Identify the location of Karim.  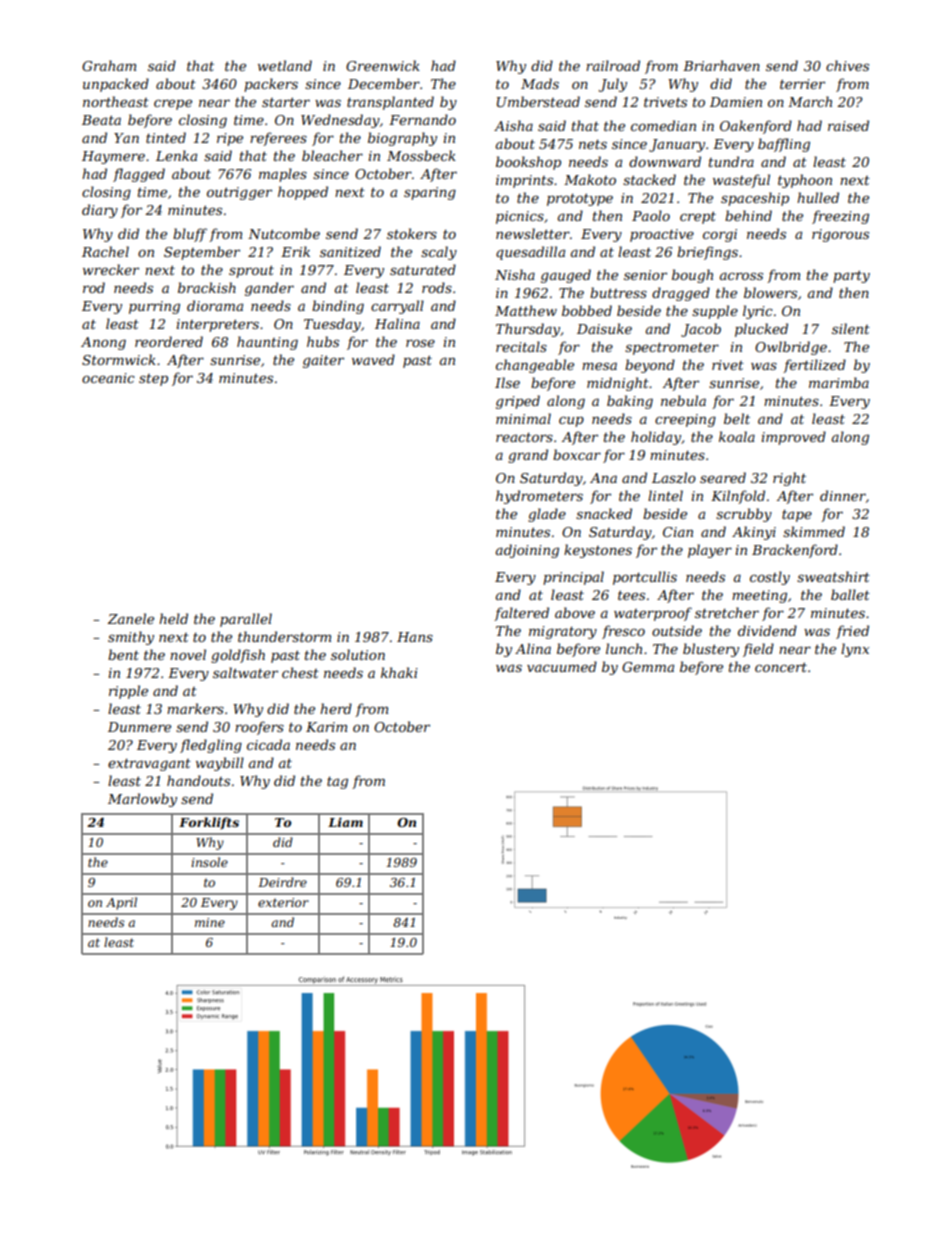
(326, 727).
